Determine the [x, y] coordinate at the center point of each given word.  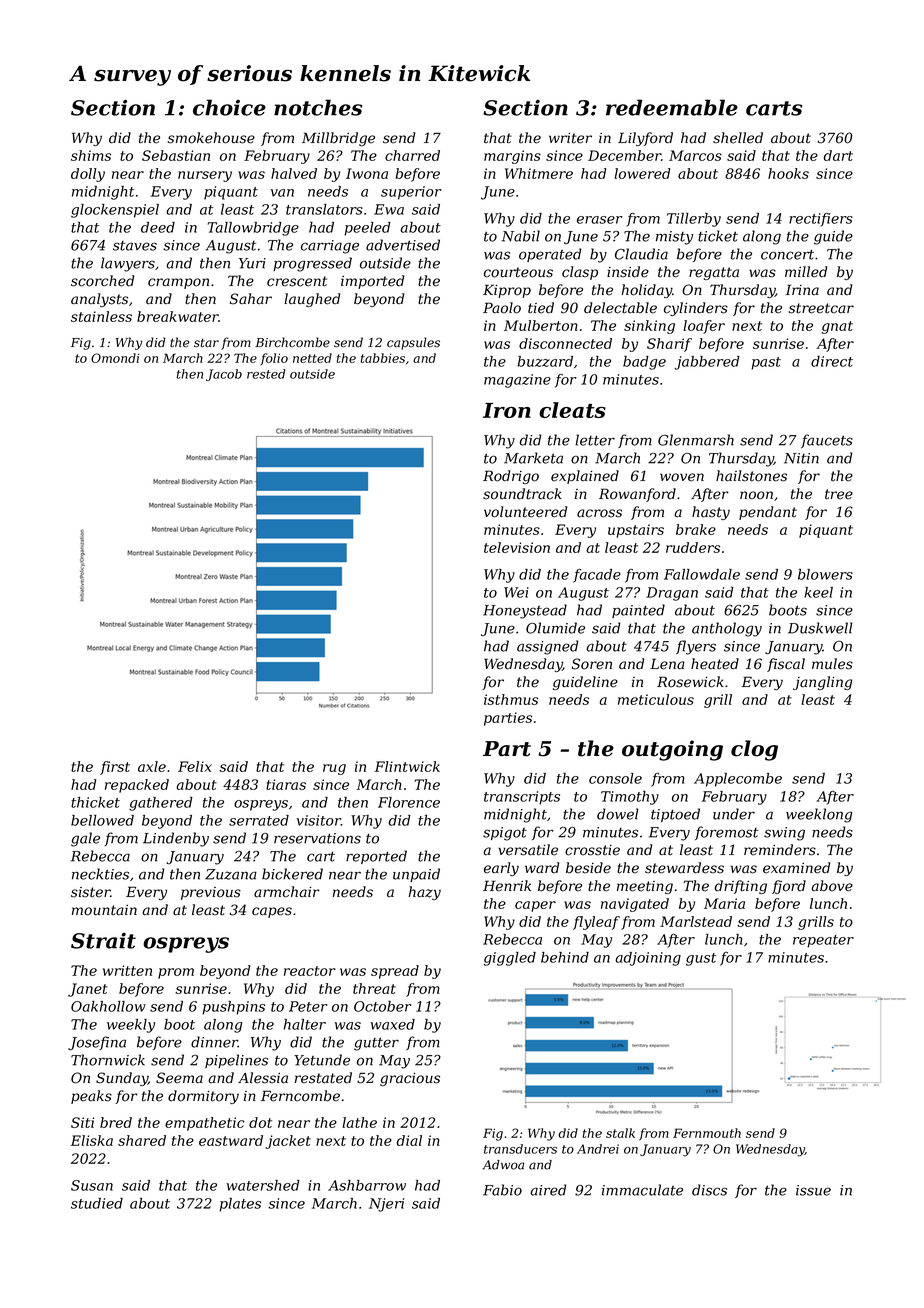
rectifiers [821, 220]
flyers [696, 647]
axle [152, 766]
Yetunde [322, 1060]
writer [570, 138]
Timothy [630, 798]
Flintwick [407, 766]
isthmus [511, 699]
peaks [91, 1097]
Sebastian [176, 155]
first [115, 768]
